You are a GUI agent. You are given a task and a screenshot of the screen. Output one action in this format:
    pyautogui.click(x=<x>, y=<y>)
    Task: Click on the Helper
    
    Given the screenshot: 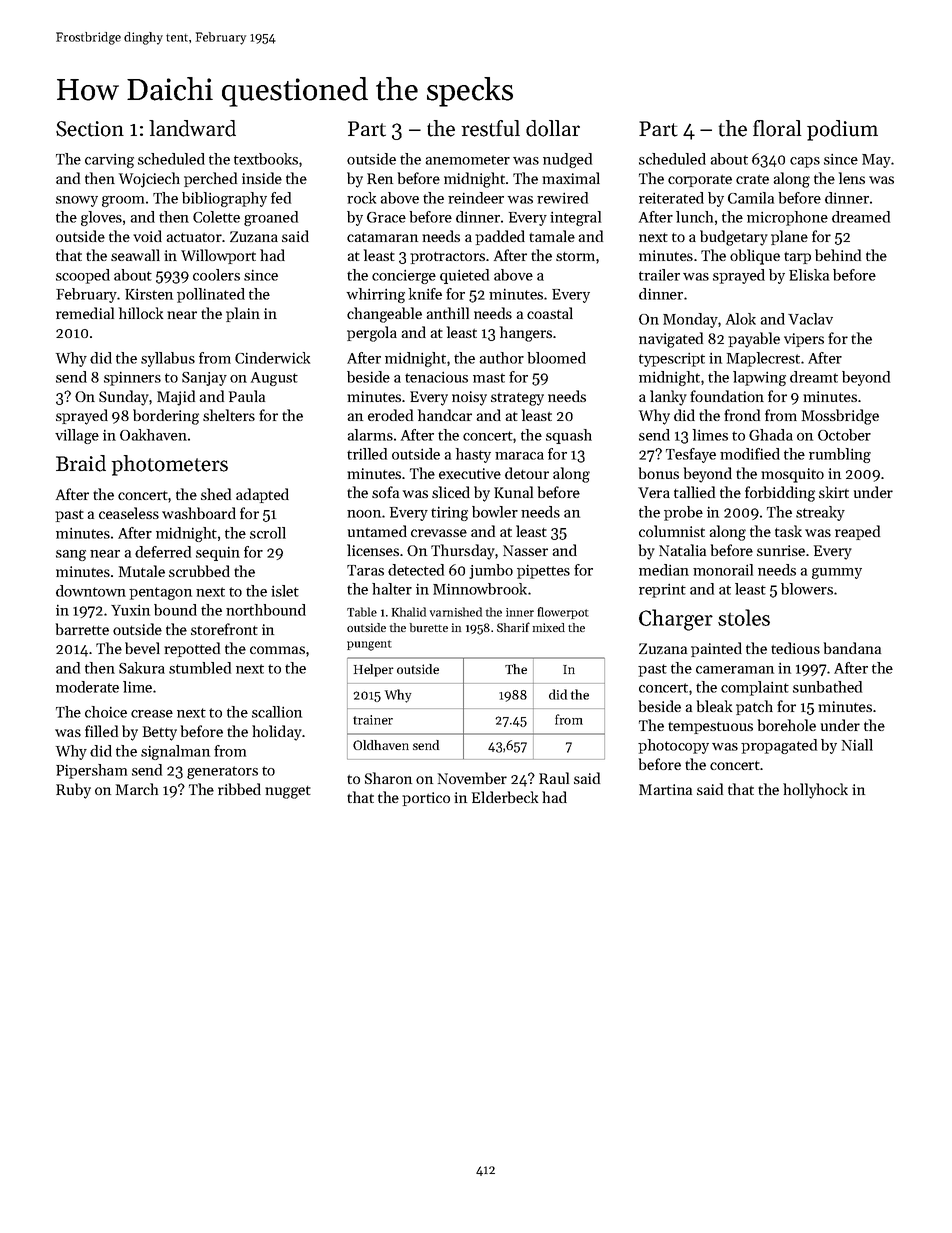 What is the action you would take?
    pyautogui.click(x=374, y=670)
